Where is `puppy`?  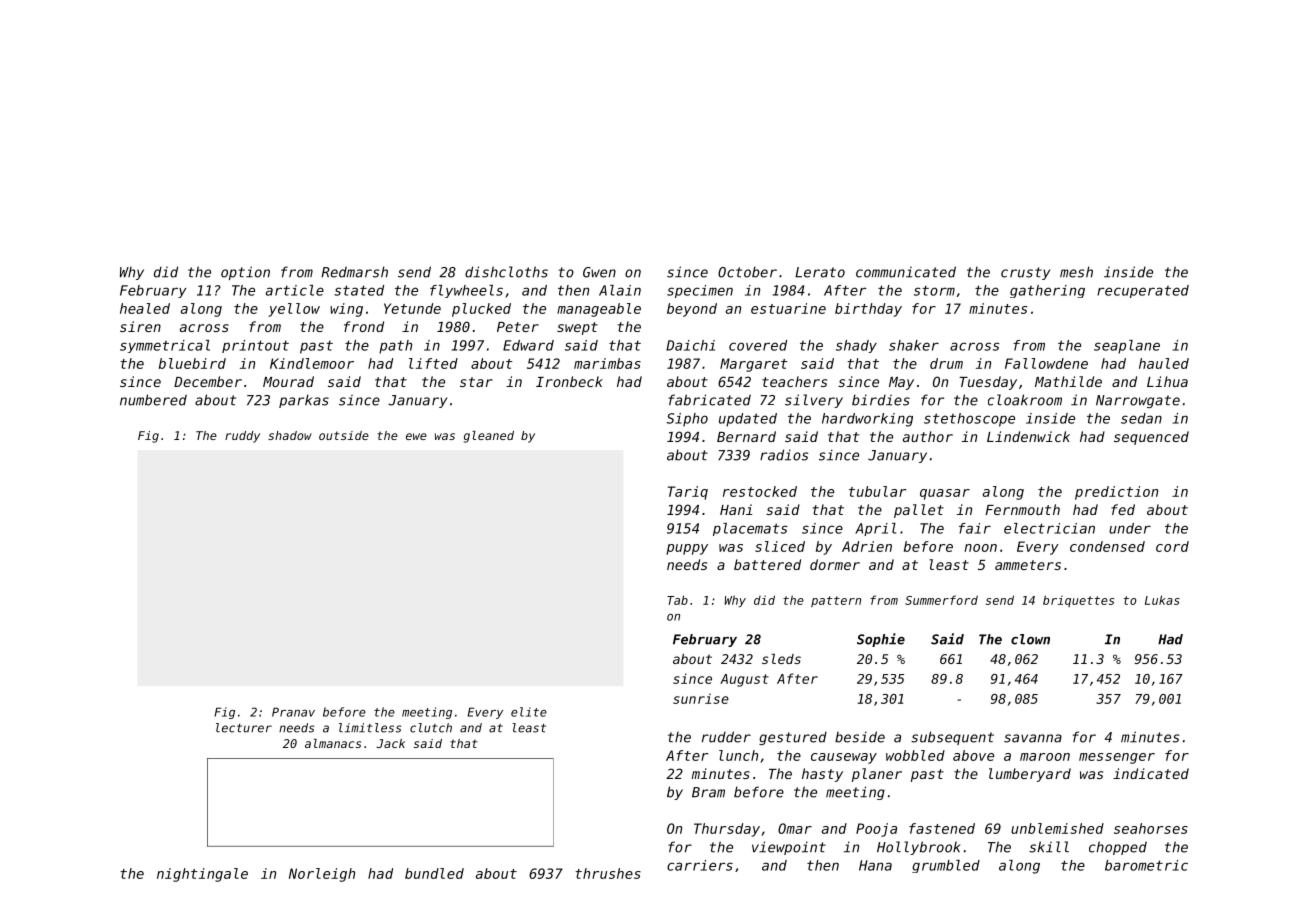
puppy is located at coordinates (687, 549).
